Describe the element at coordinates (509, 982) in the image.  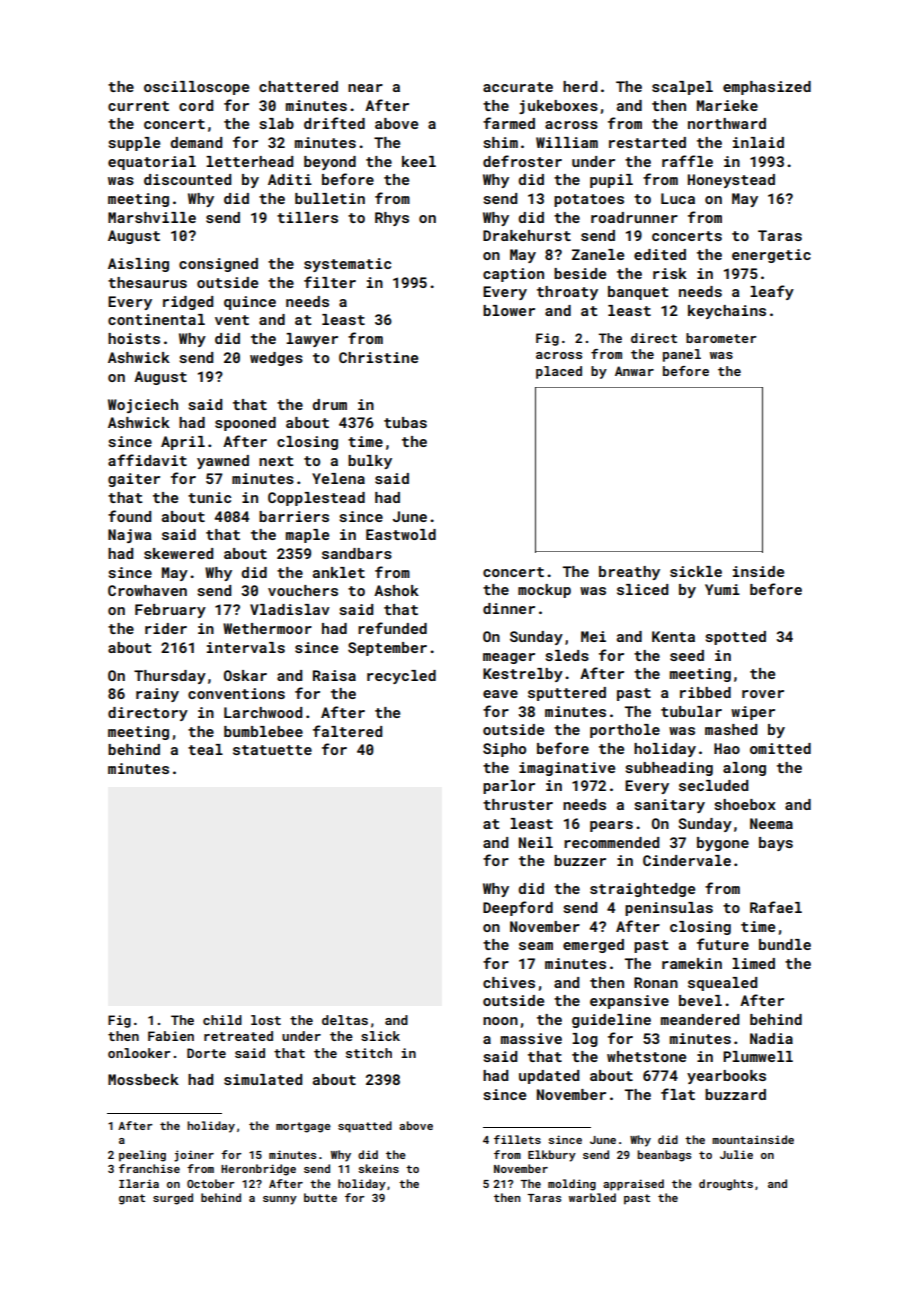
I see `chives` at that location.
